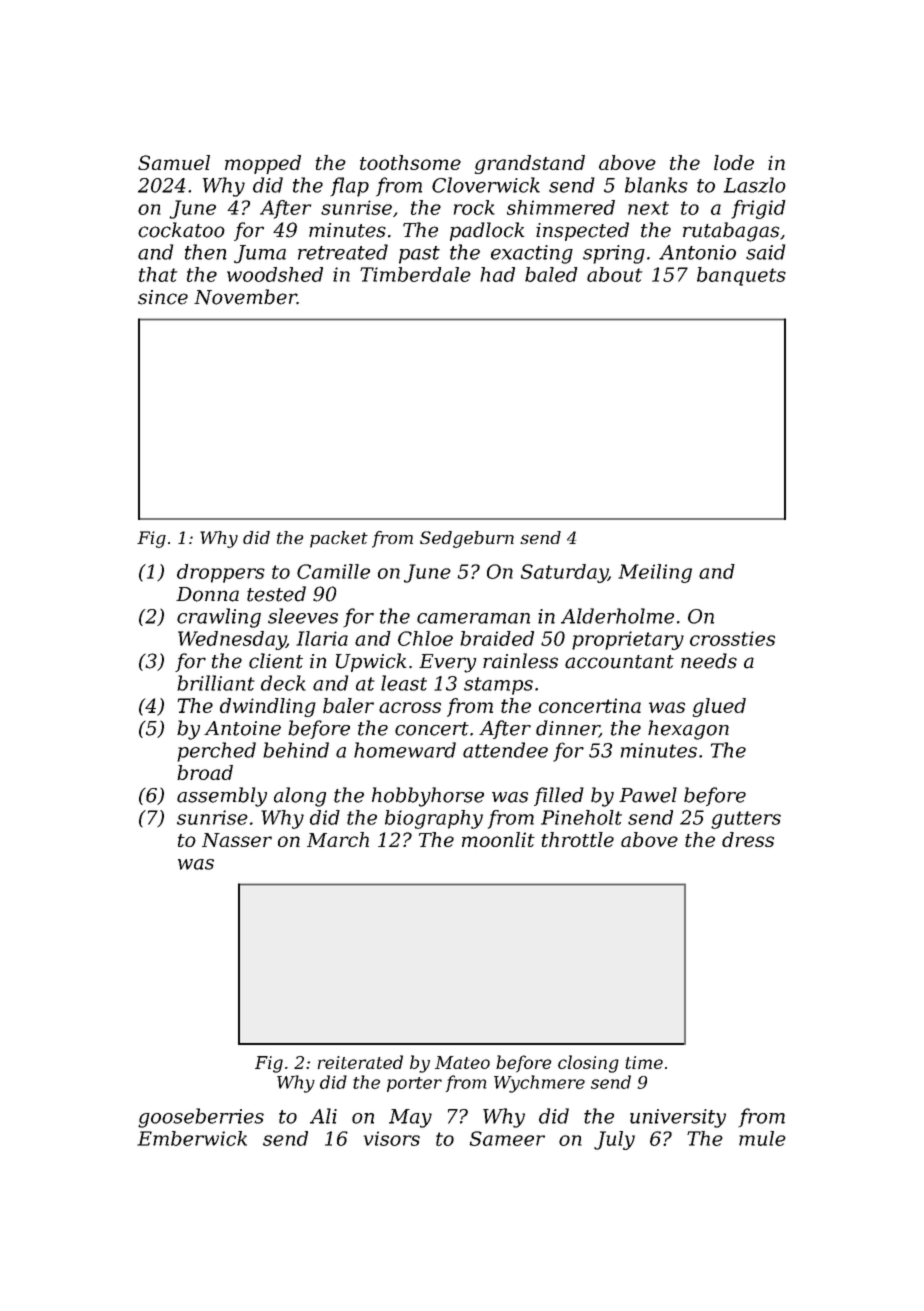 The width and height of the page is (924, 1311). Describe the element at coordinates (392, 1138) in the page. I see `visors` at that location.
